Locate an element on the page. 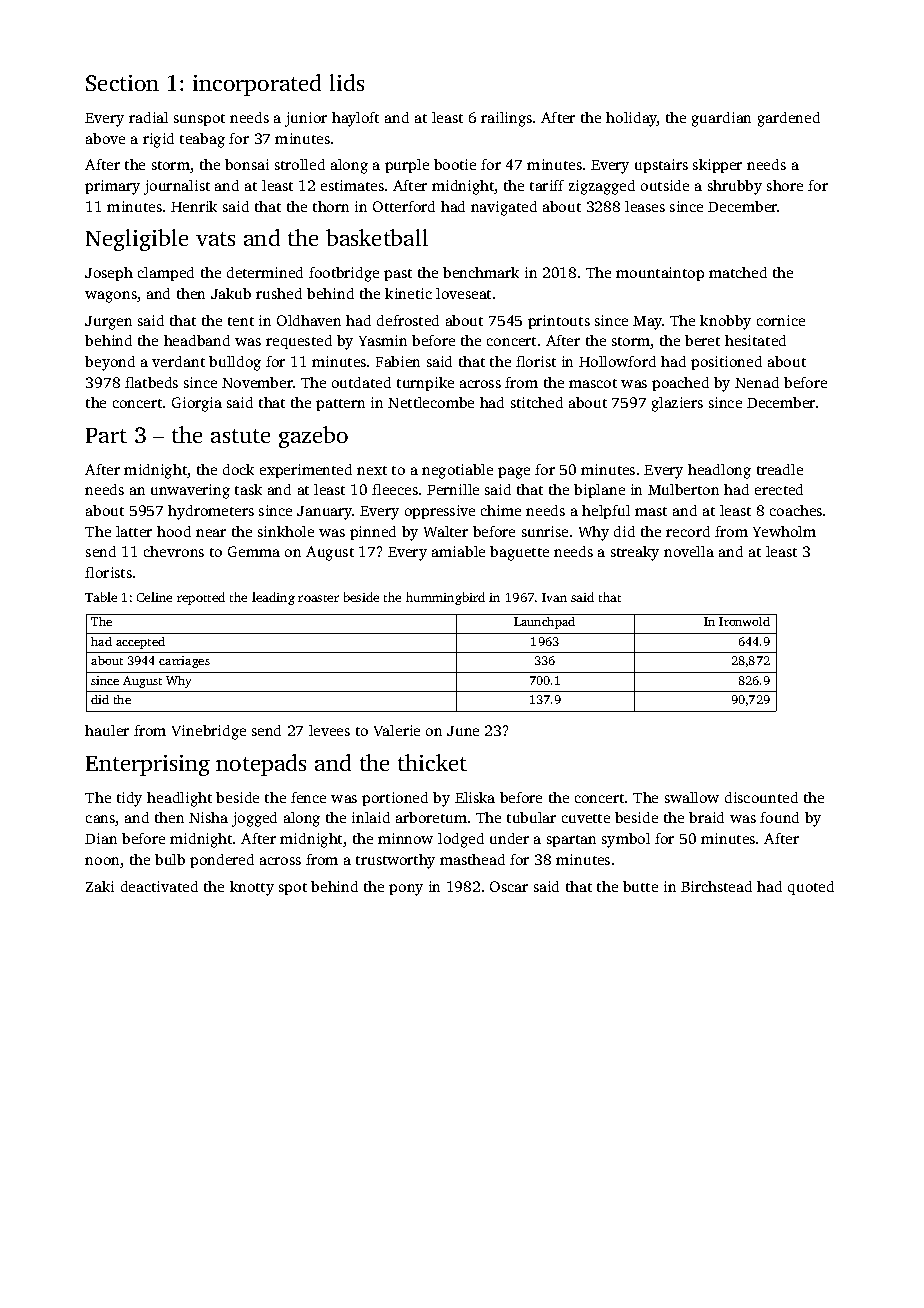  deactivated is located at coordinates (159, 886).
